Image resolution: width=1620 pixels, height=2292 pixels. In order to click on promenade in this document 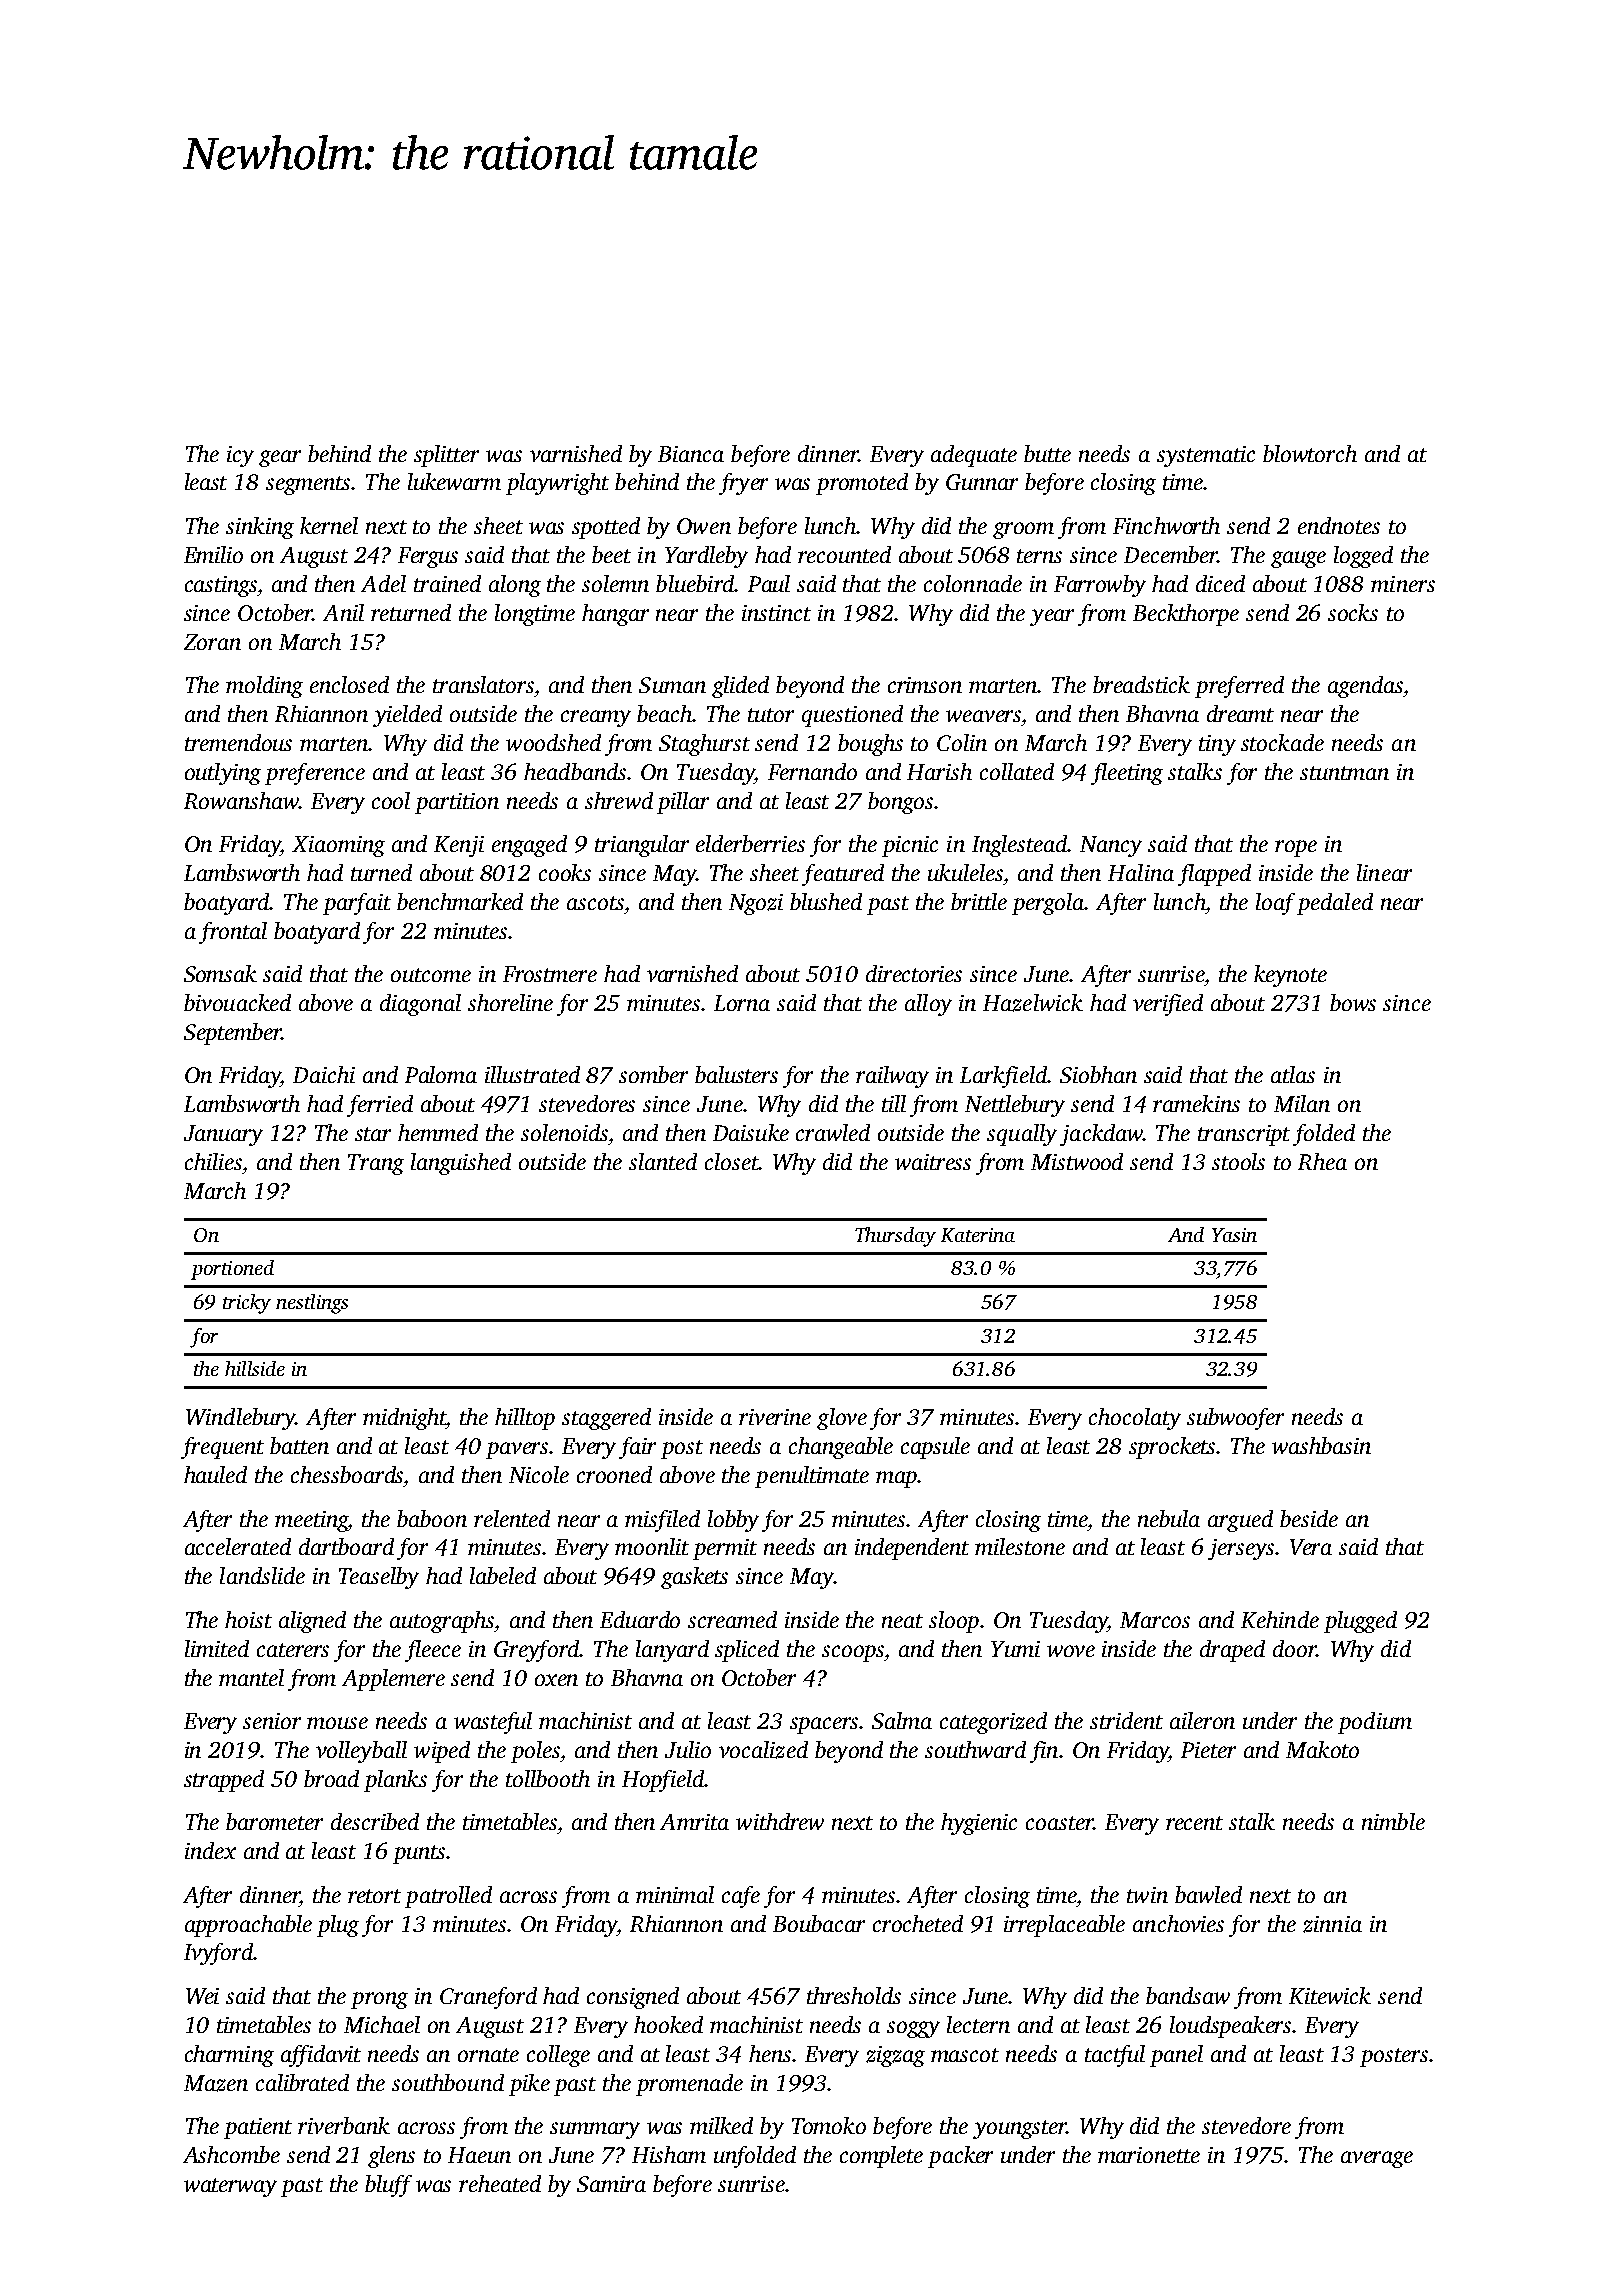, I will do `click(689, 2085)`.
